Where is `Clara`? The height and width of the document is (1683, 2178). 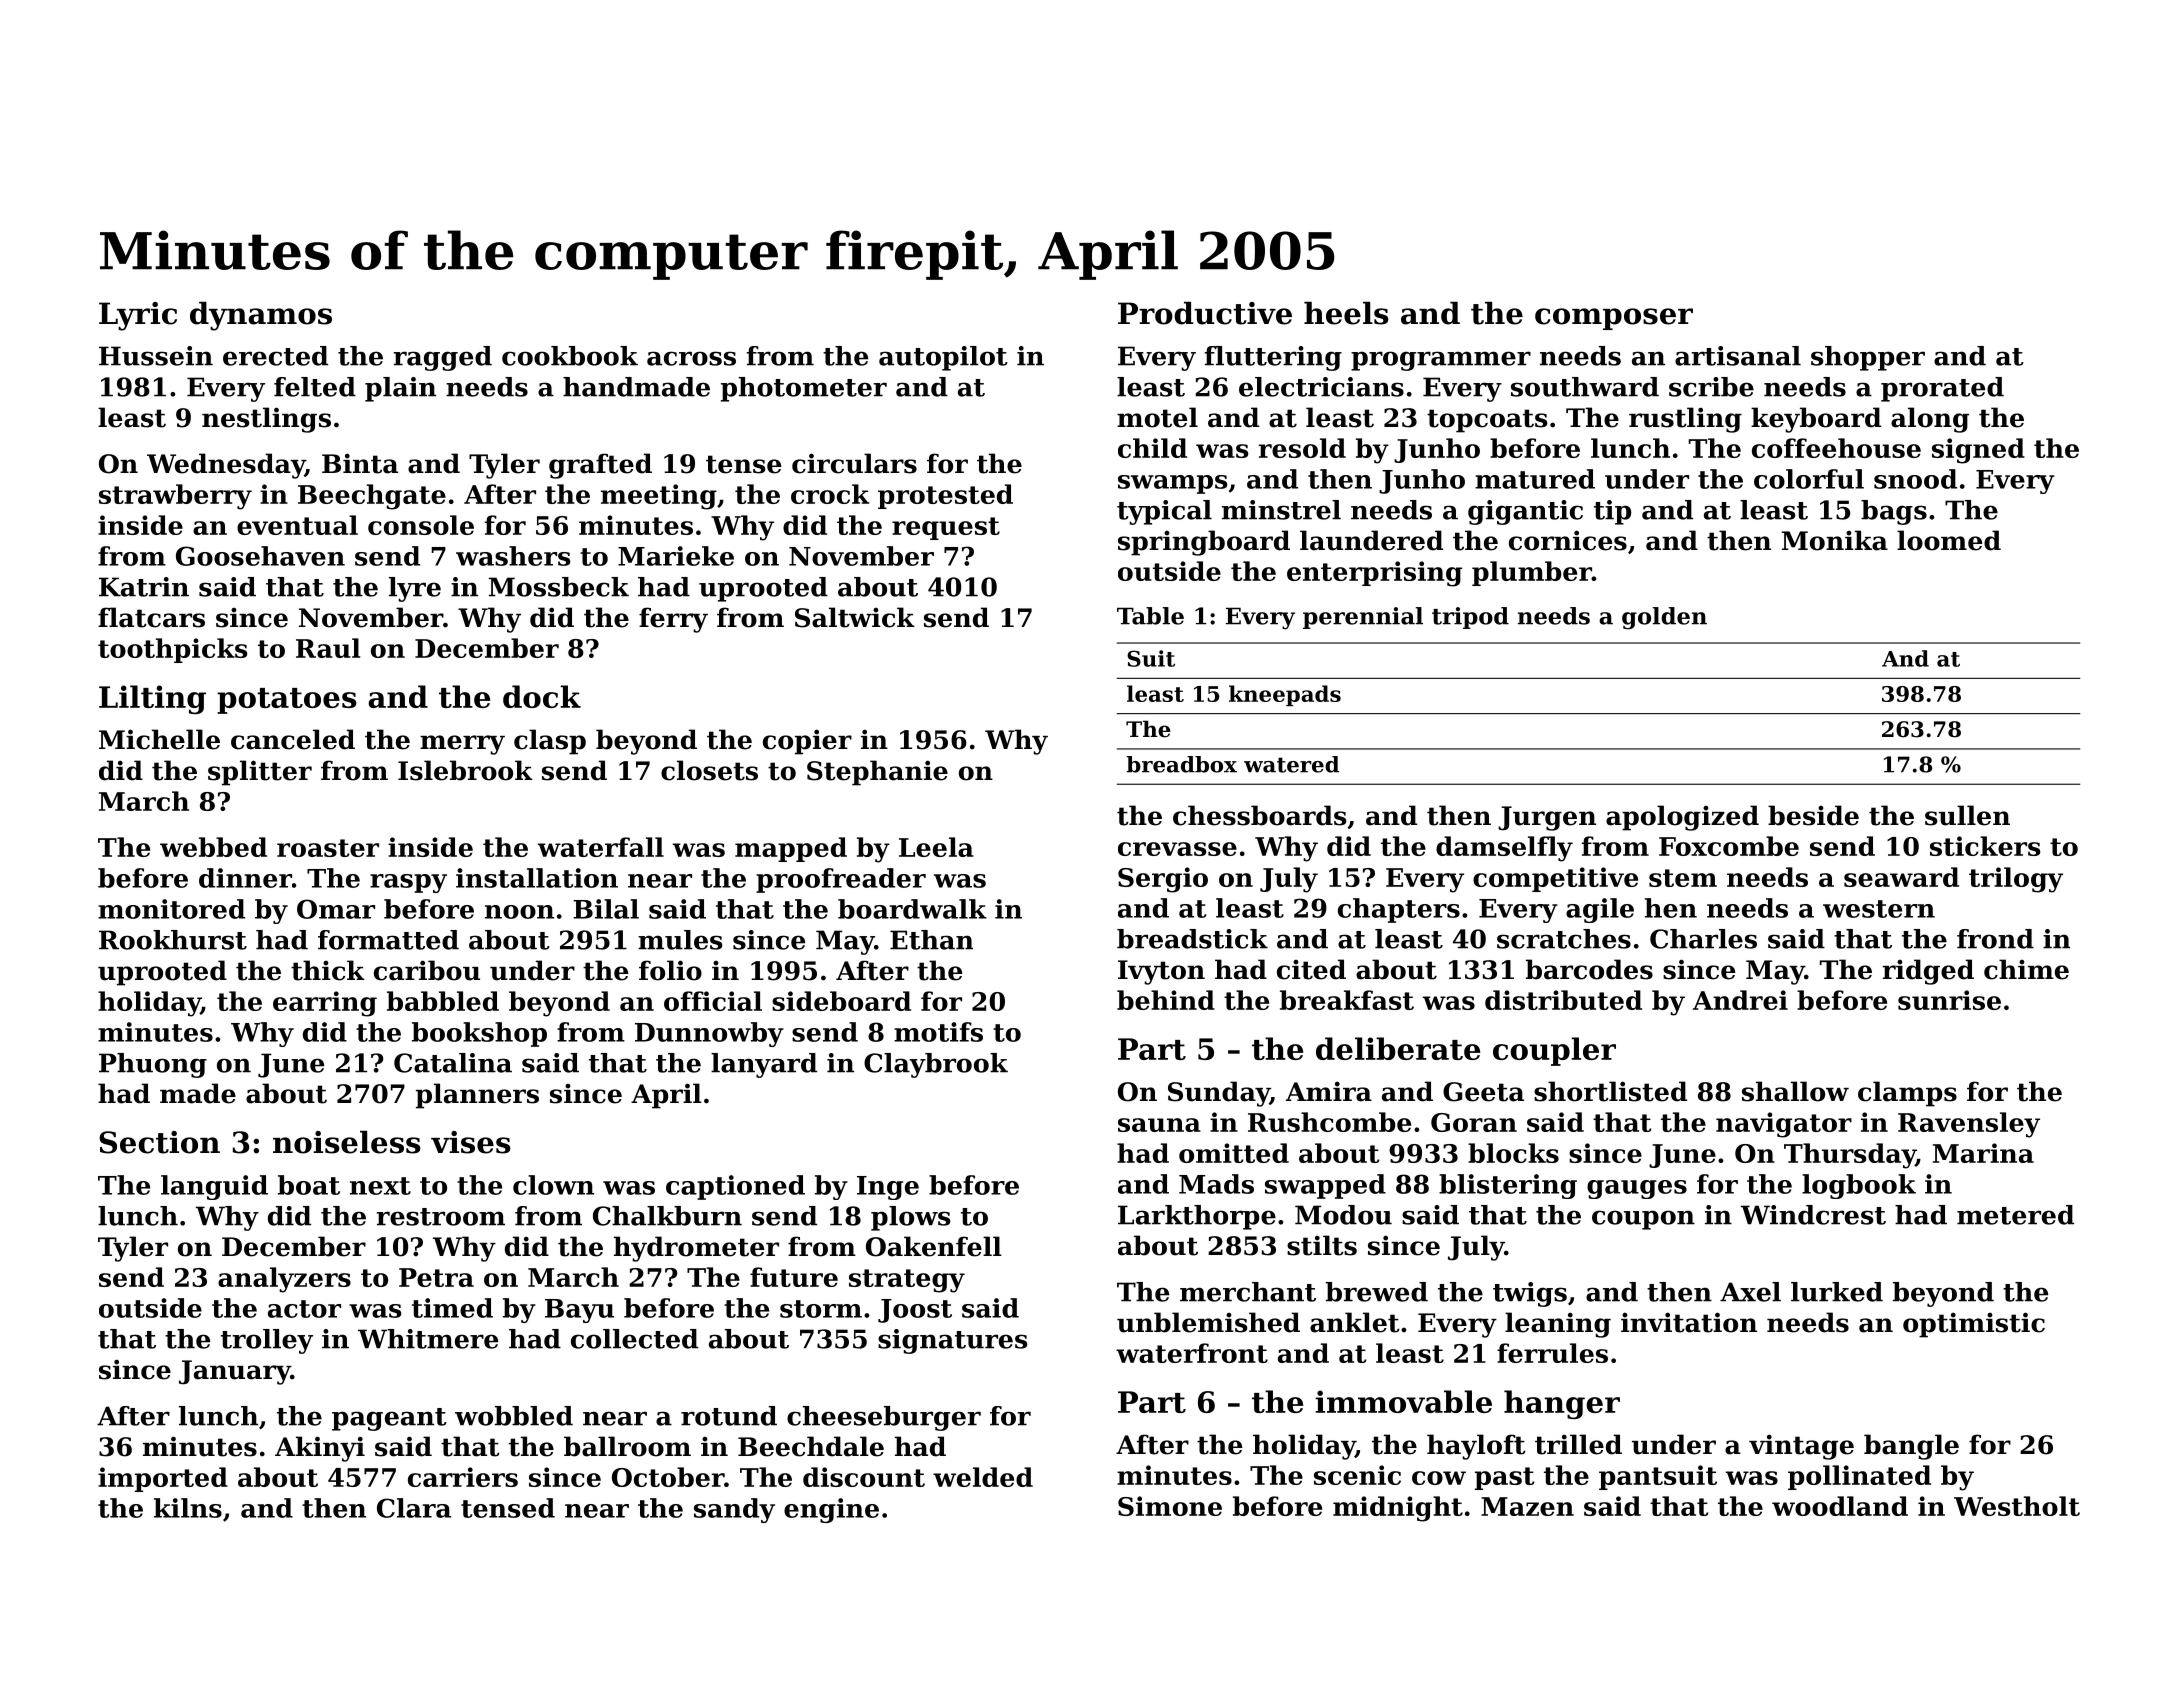 Clara is located at coordinates (414, 1508).
